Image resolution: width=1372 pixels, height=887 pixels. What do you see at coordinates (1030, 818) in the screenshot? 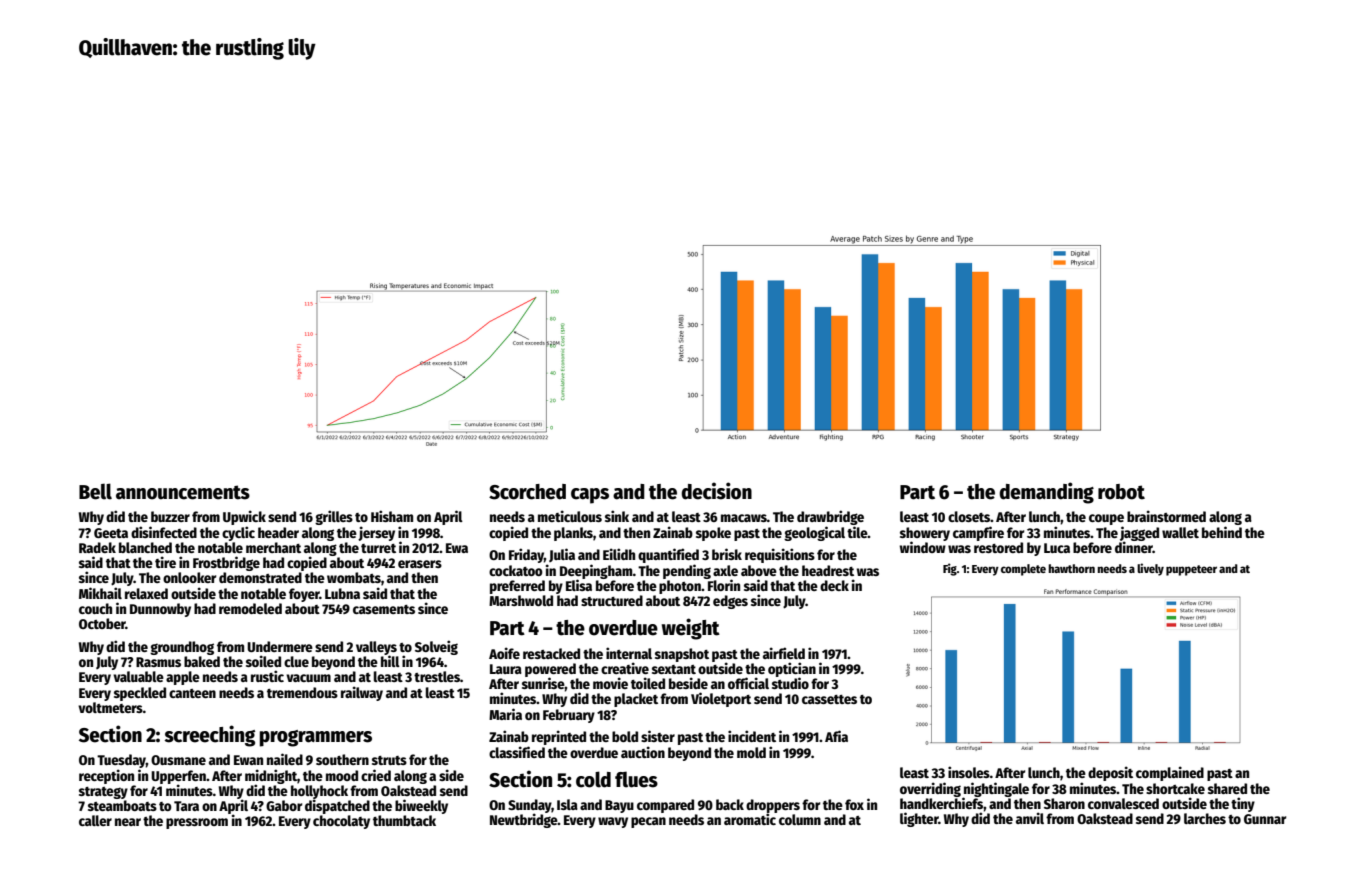
I see `anvil` at bounding box center [1030, 818].
